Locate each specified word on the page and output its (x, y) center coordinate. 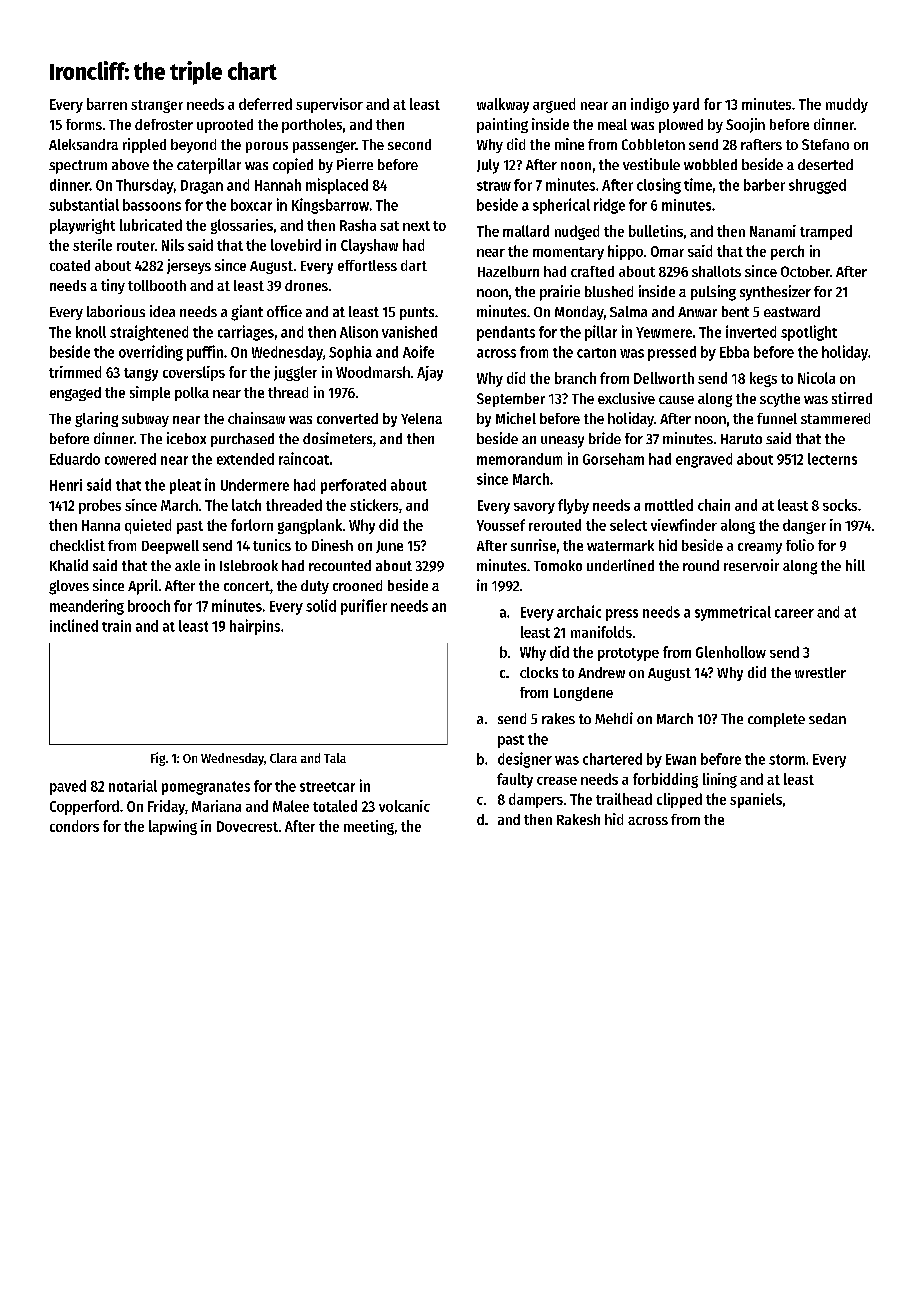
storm (787, 759)
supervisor (329, 105)
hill (855, 565)
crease (557, 781)
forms (84, 124)
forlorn (252, 525)
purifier (364, 607)
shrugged (817, 186)
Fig (158, 759)
